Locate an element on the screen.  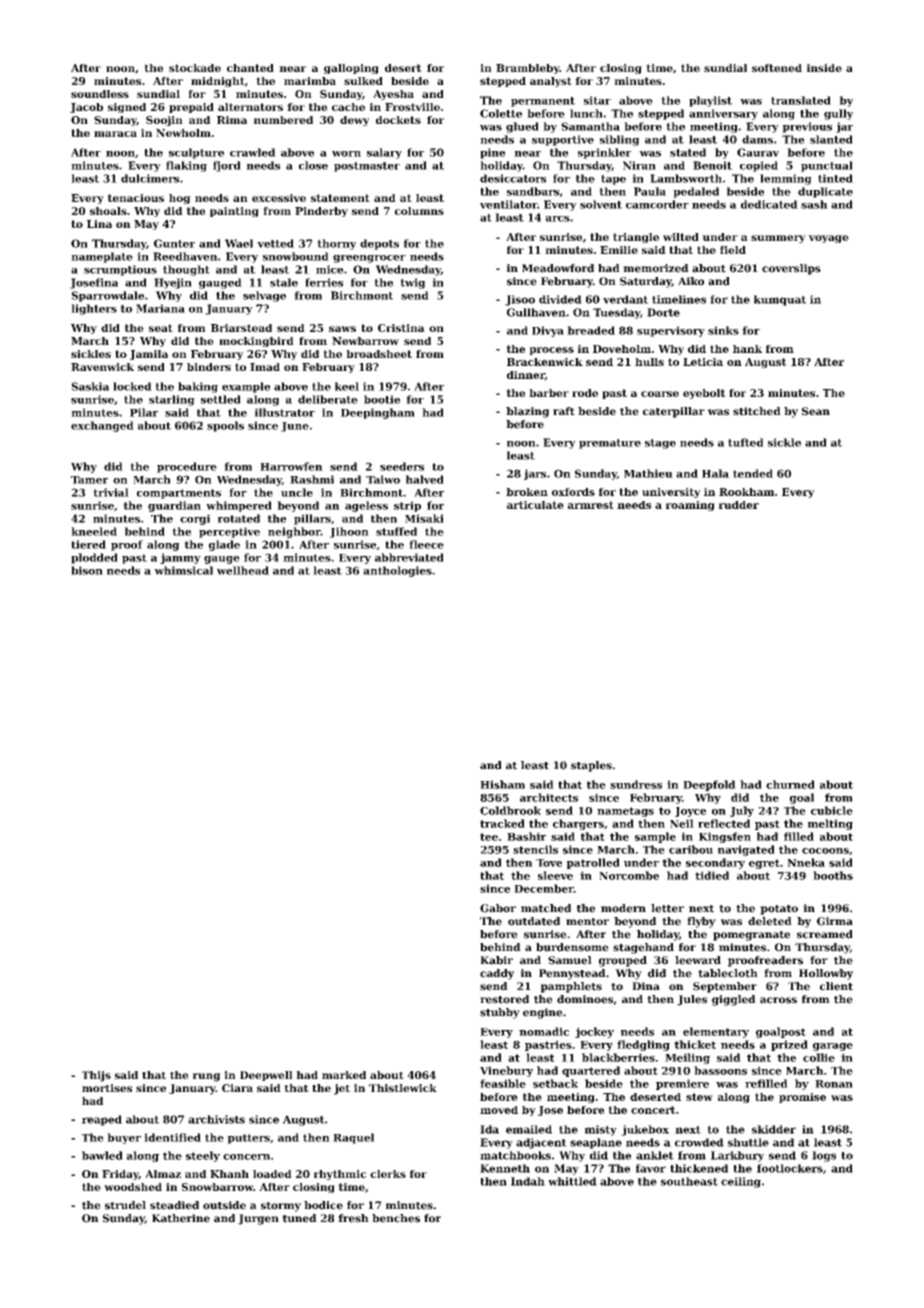
kneeled is located at coordinates (94, 531).
